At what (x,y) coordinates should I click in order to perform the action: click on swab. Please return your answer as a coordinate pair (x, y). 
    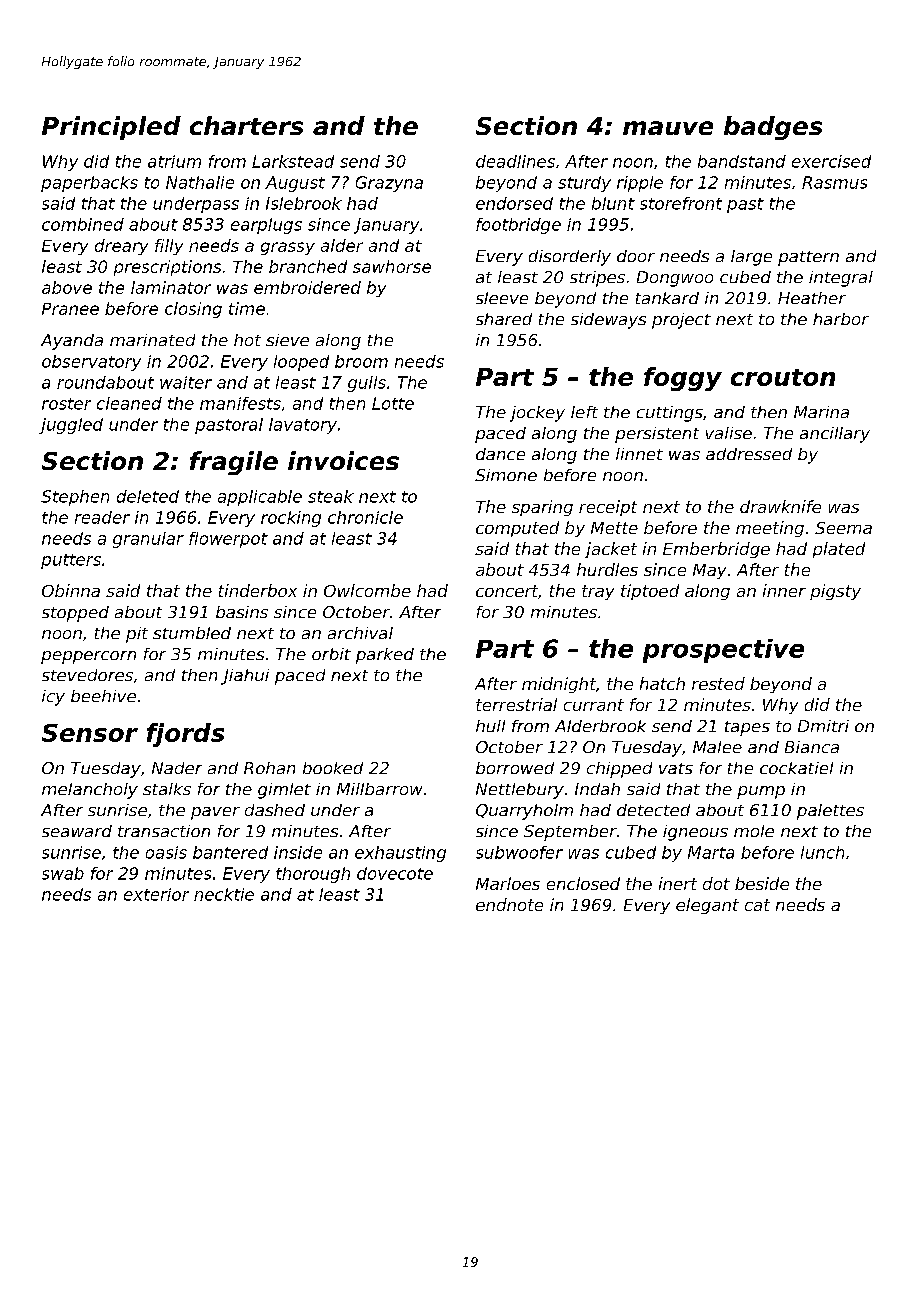
    Looking at the image, I should click on (63, 873).
